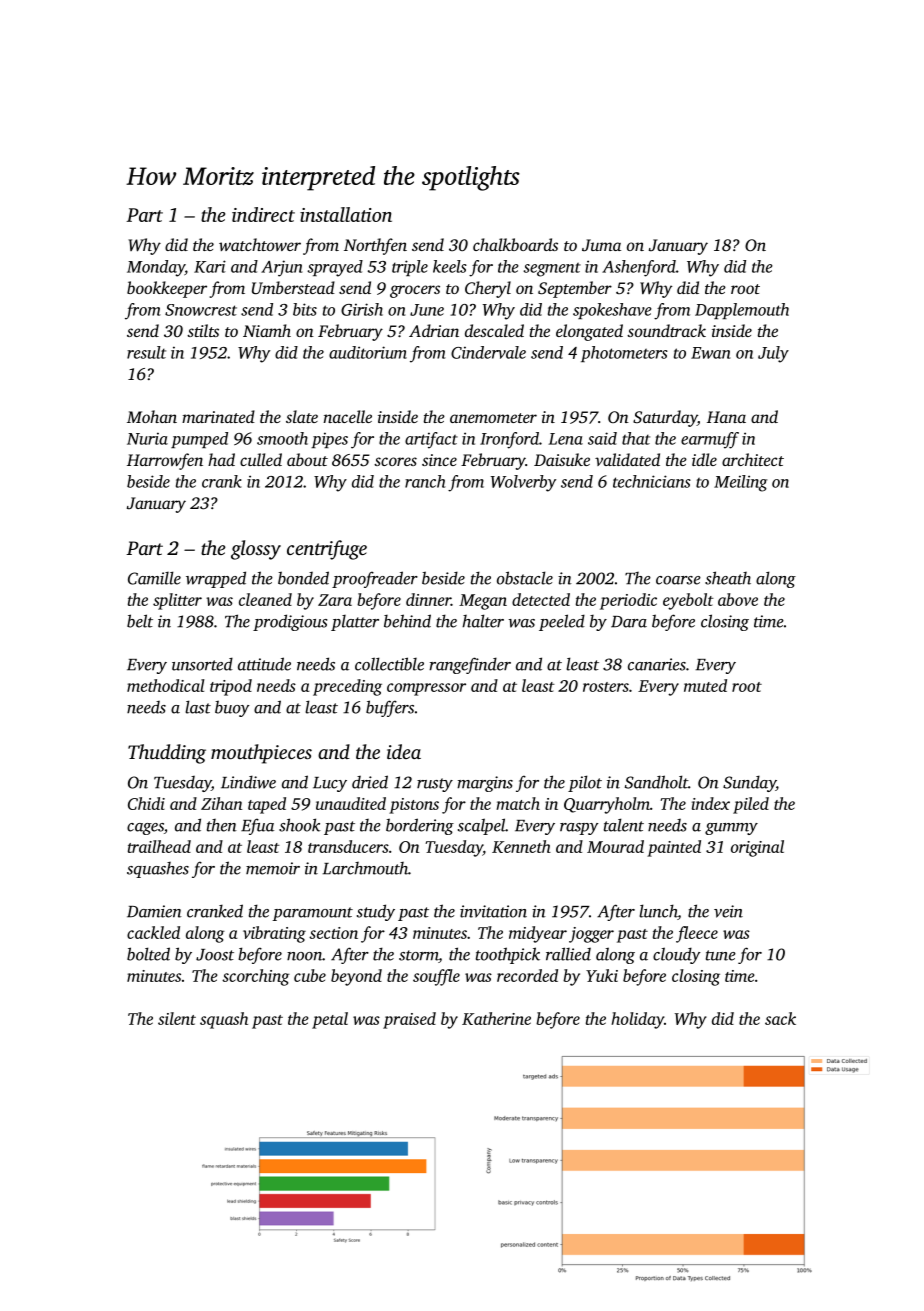 This screenshot has height=1311, width=924. I want to click on bonded, so click(303, 578).
